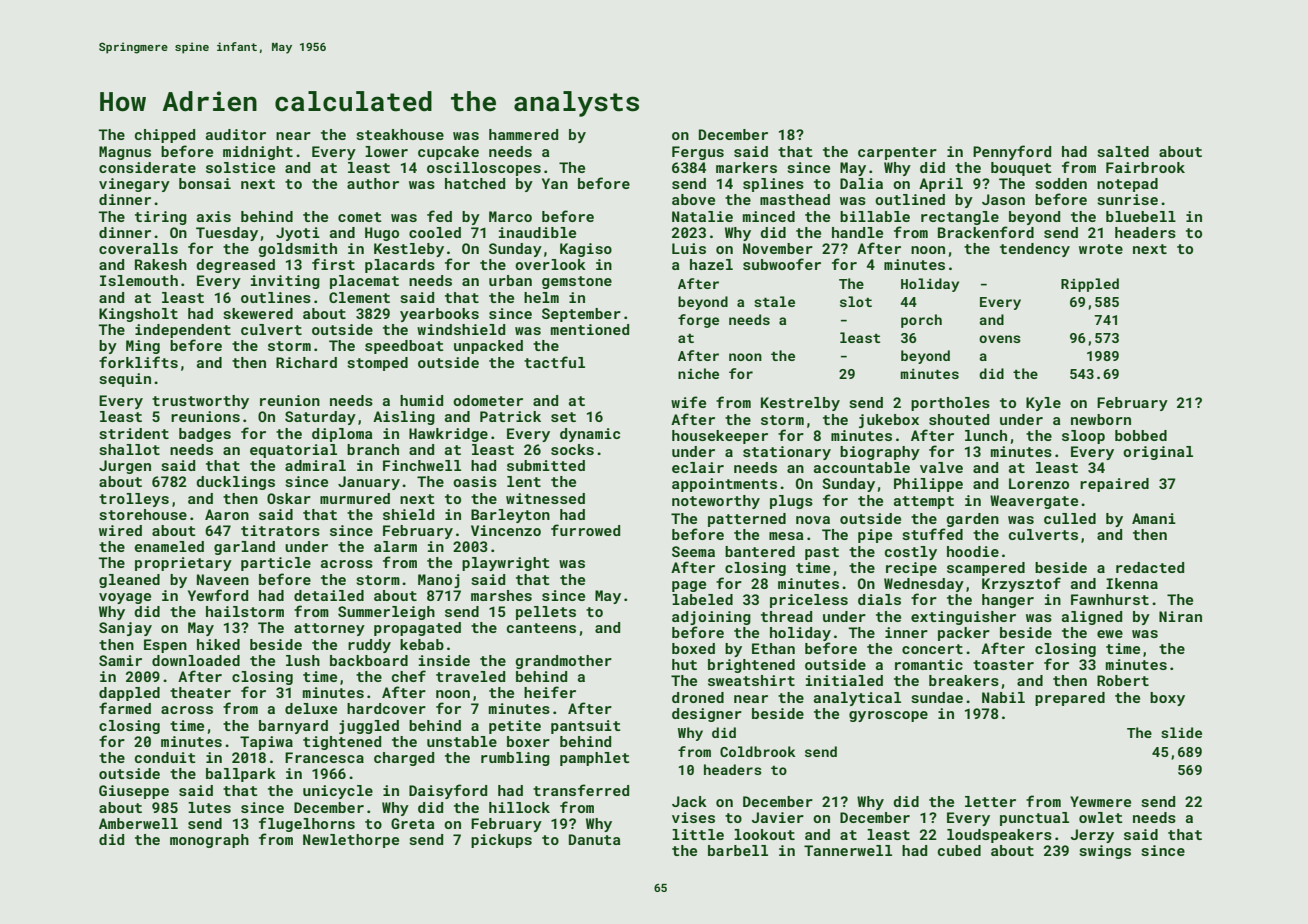 The image size is (1308, 924). Describe the element at coordinates (510, 516) in the screenshot. I see `Barleyton` at that location.
